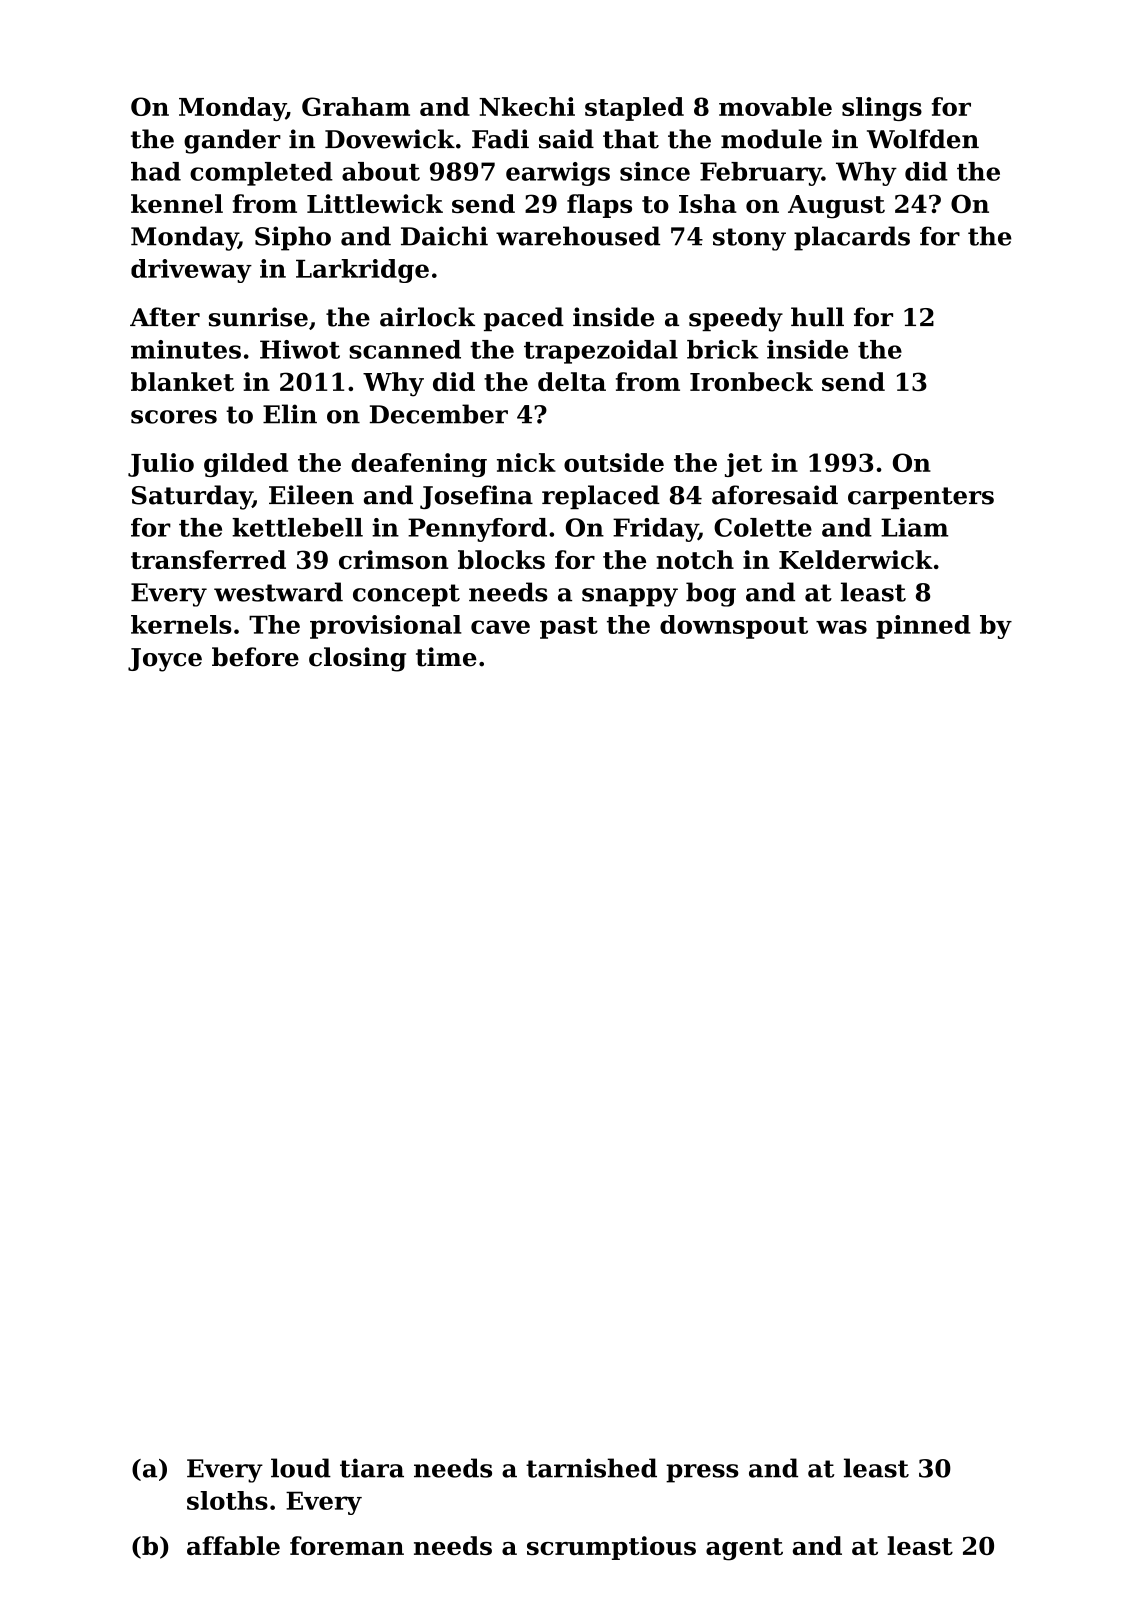 The height and width of the screenshot is (1619, 1145). Describe the element at coordinates (165, 660) in the screenshot. I see `Joyce` at that location.
